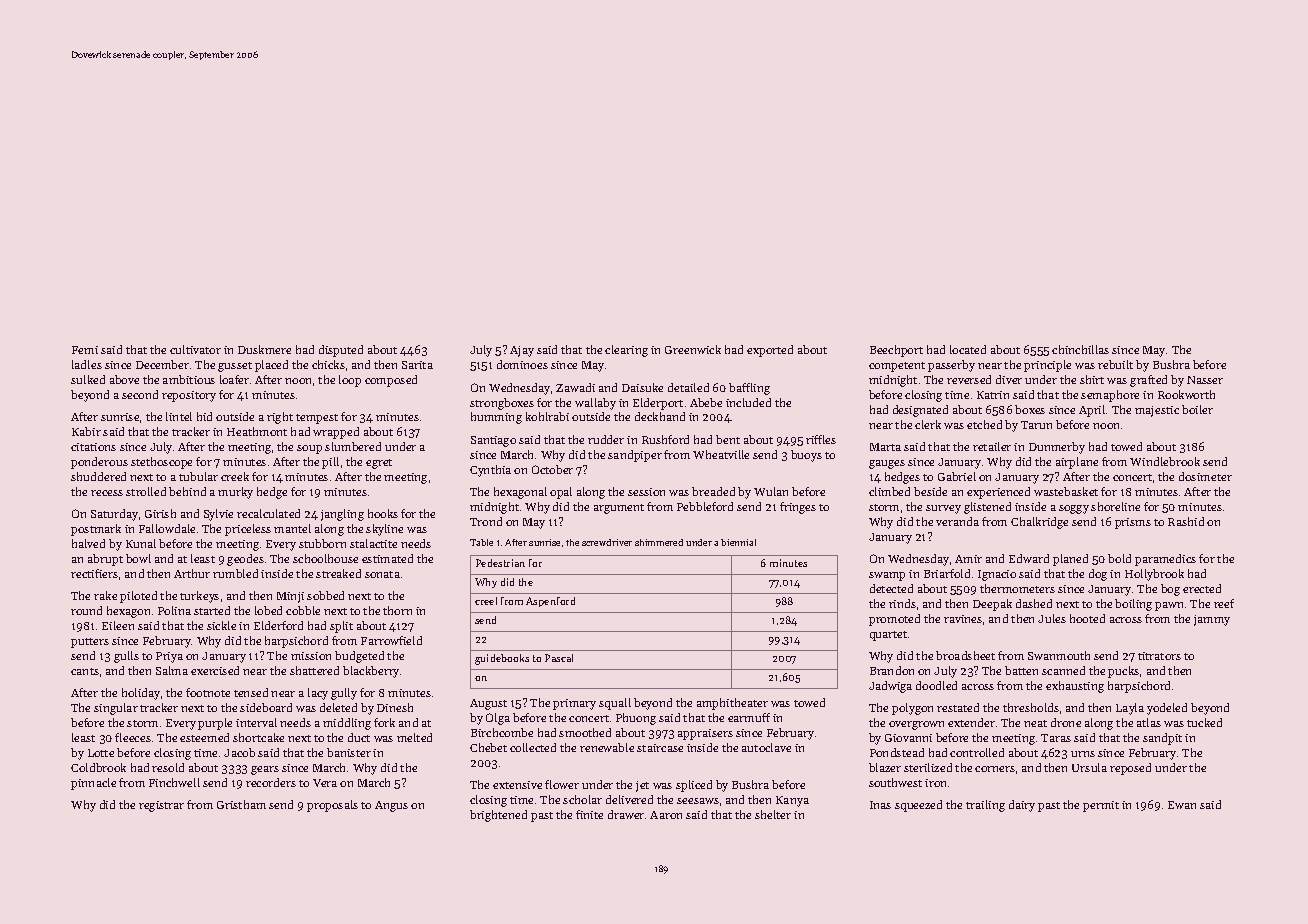 Image resolution: width=1308 pixels, height=924 pixels. I want to click on autoclave, so click(766, 747).
